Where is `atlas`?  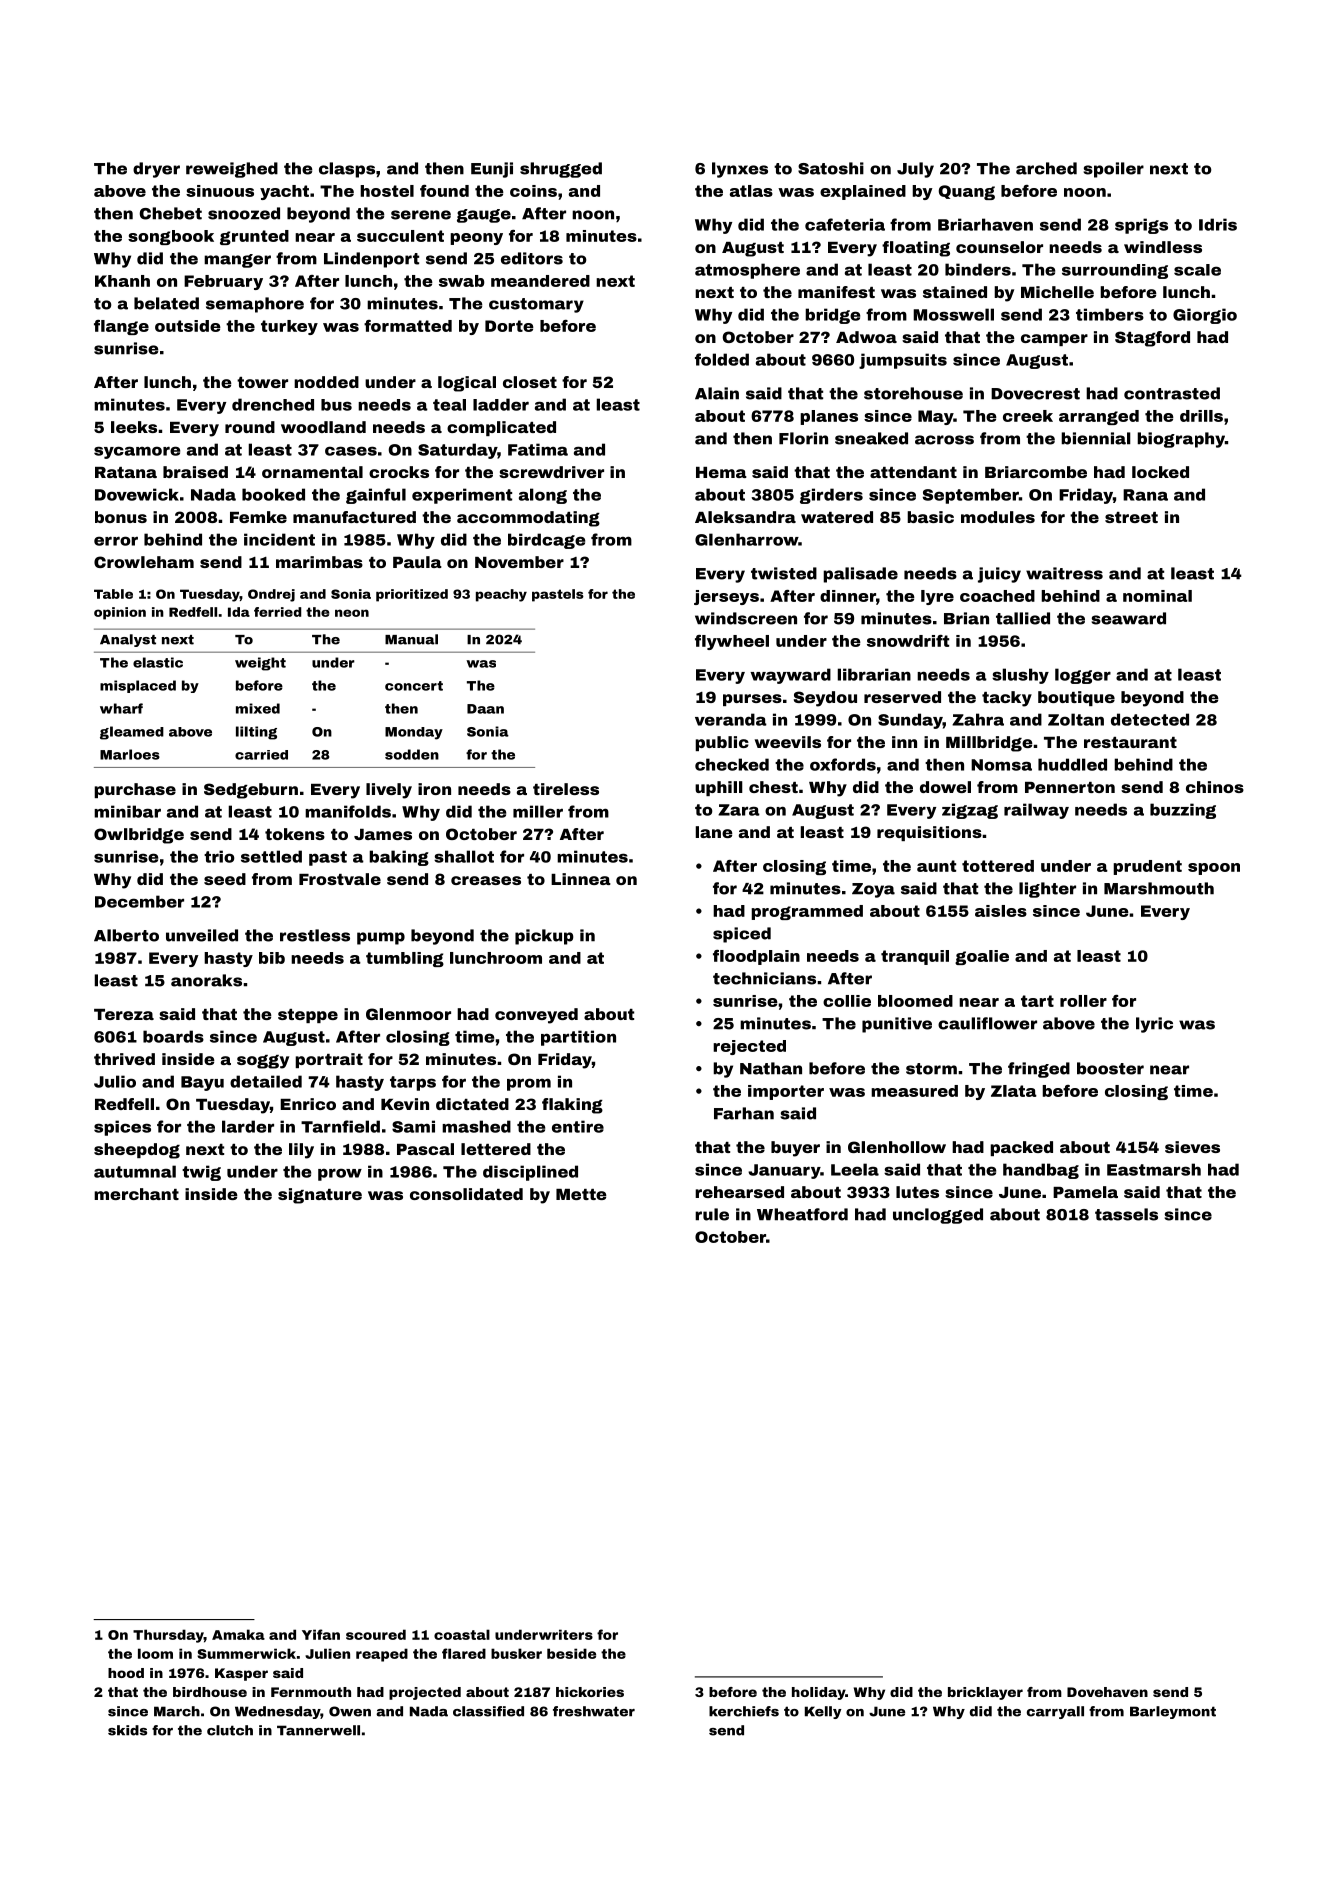
atlas is located at coordinates (751, 191).
